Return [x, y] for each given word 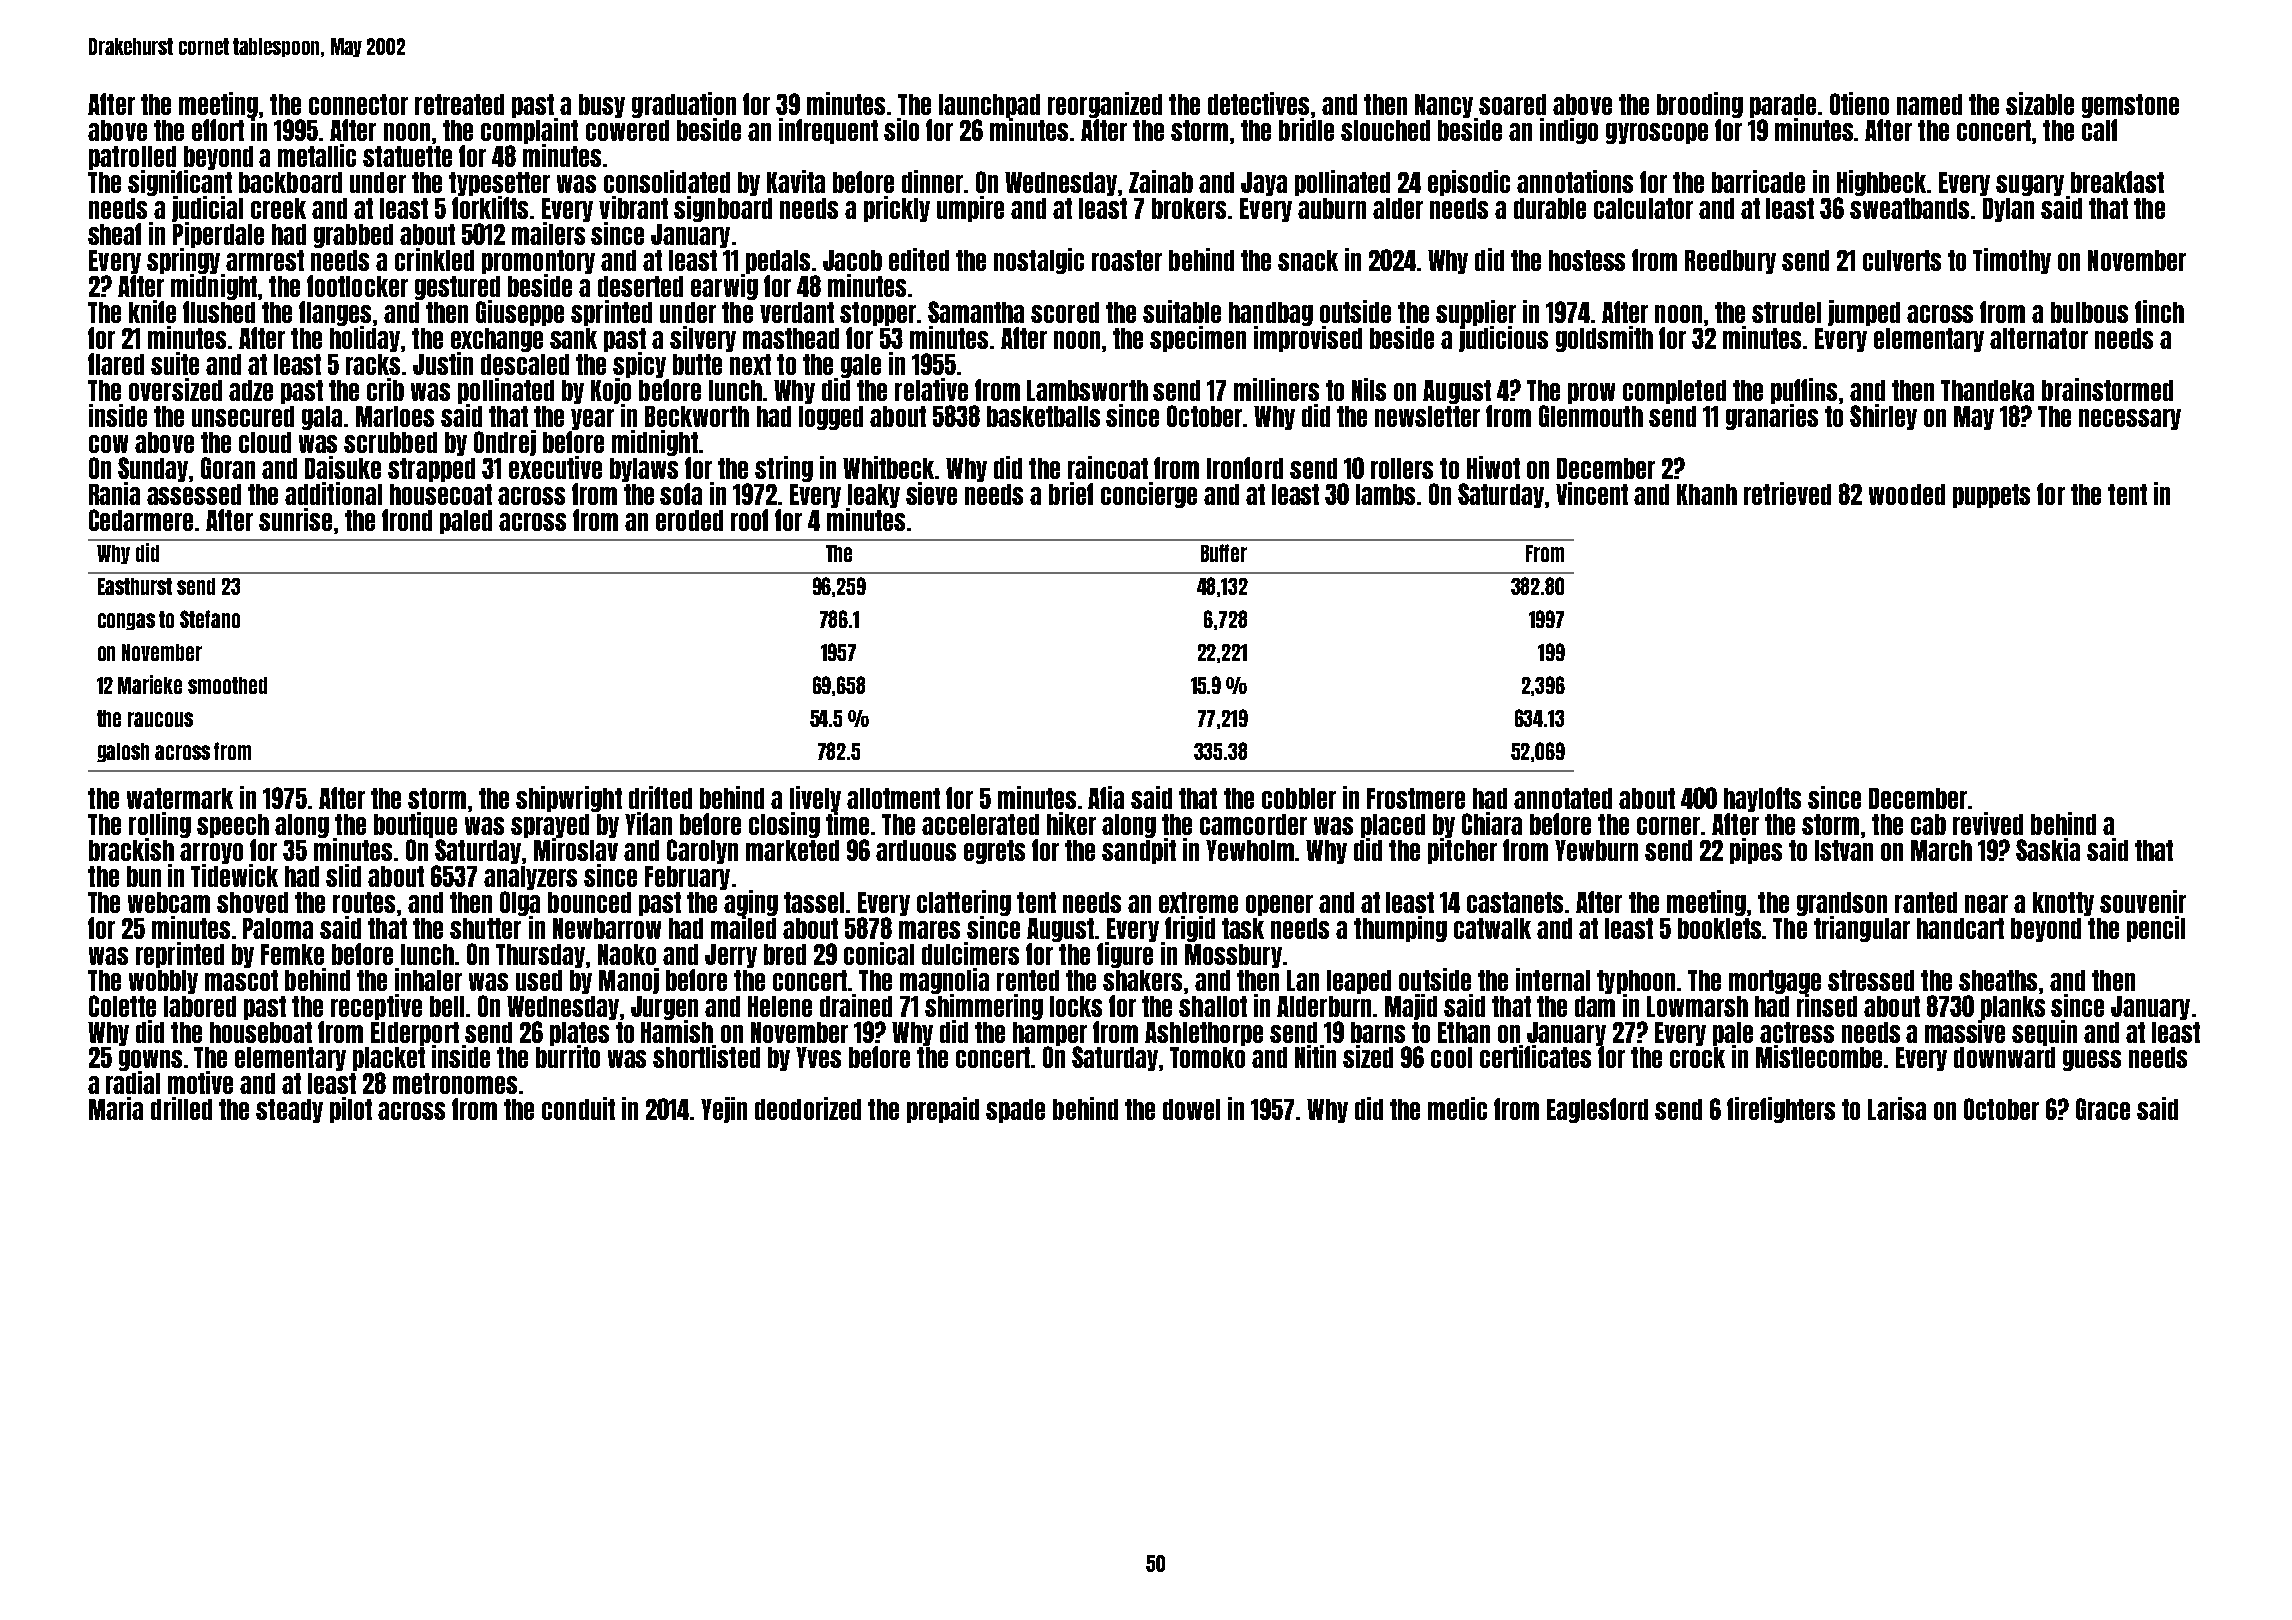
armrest [265, 260]
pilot [351, 1110]
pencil [2156, 929]
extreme [1198, 902]
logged [831, 418]
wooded [1907, 494]
